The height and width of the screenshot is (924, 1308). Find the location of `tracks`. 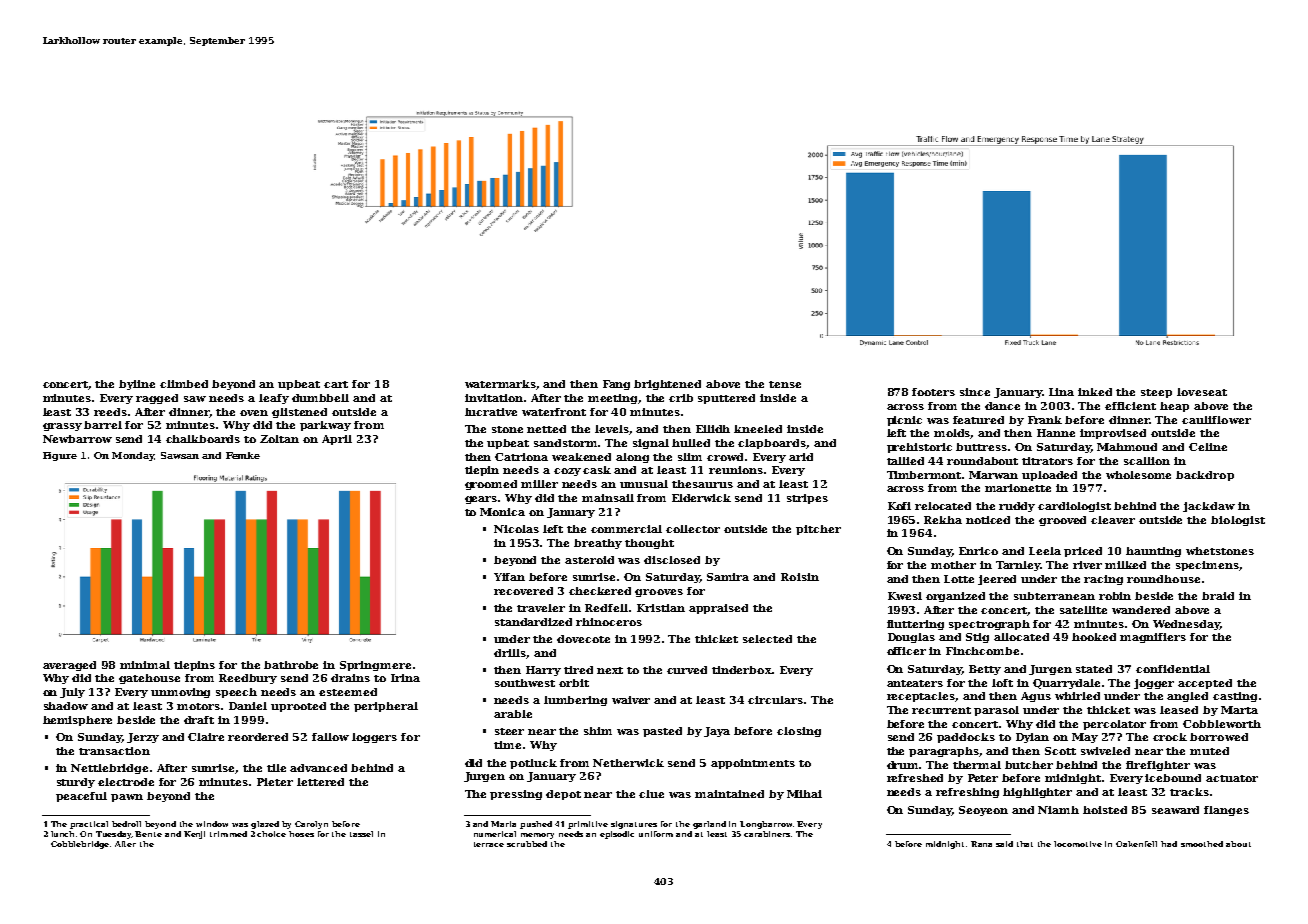

tracks is located at coordinates (1189, 792).
